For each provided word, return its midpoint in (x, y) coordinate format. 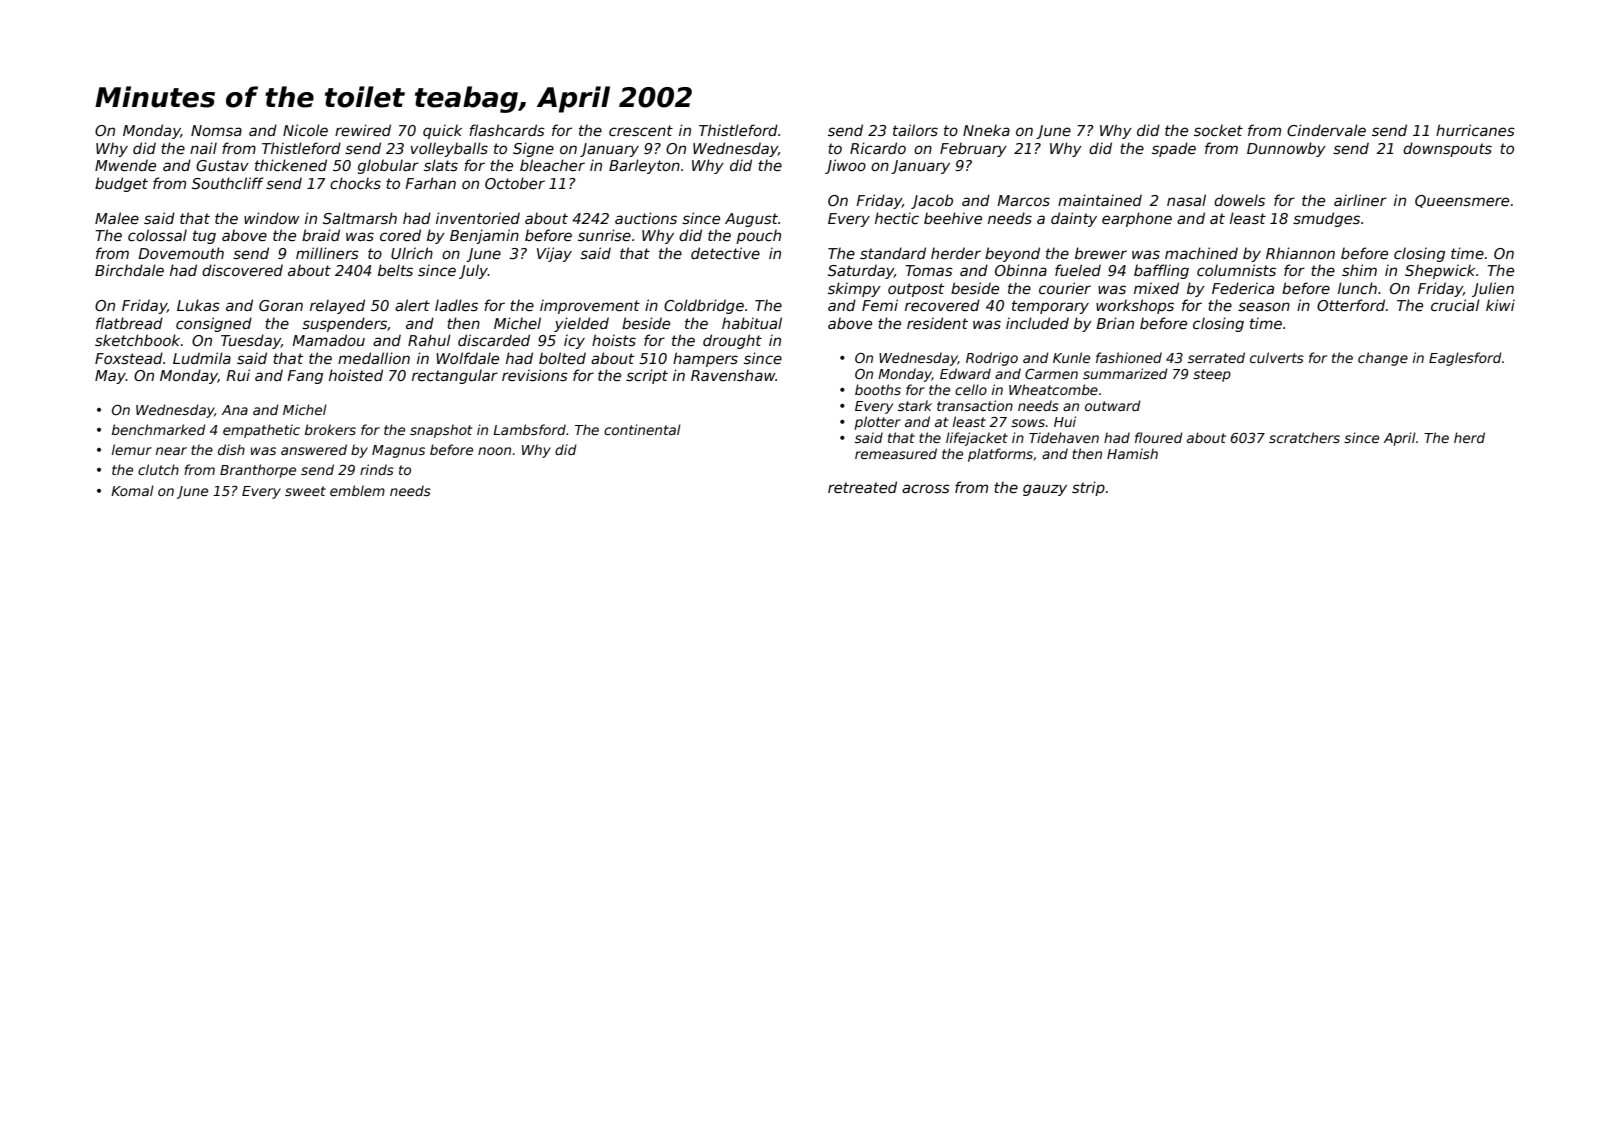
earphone (1137, 219)
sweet (305, 491)
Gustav (222, 165)
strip (1088, 488)
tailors (915, 130)
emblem (357, 490)
